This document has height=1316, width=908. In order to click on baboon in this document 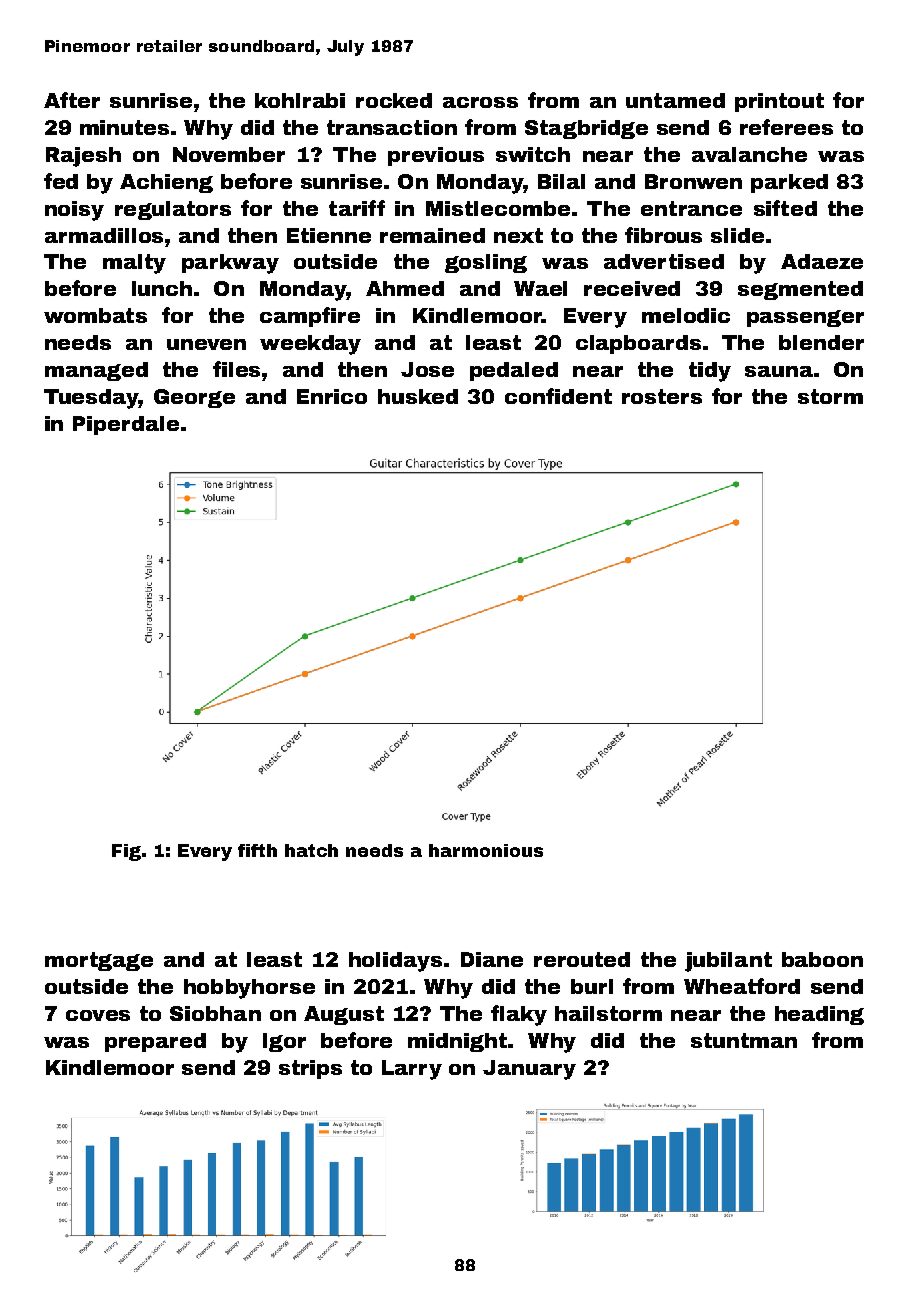, I will do `click(822, 959)`.
